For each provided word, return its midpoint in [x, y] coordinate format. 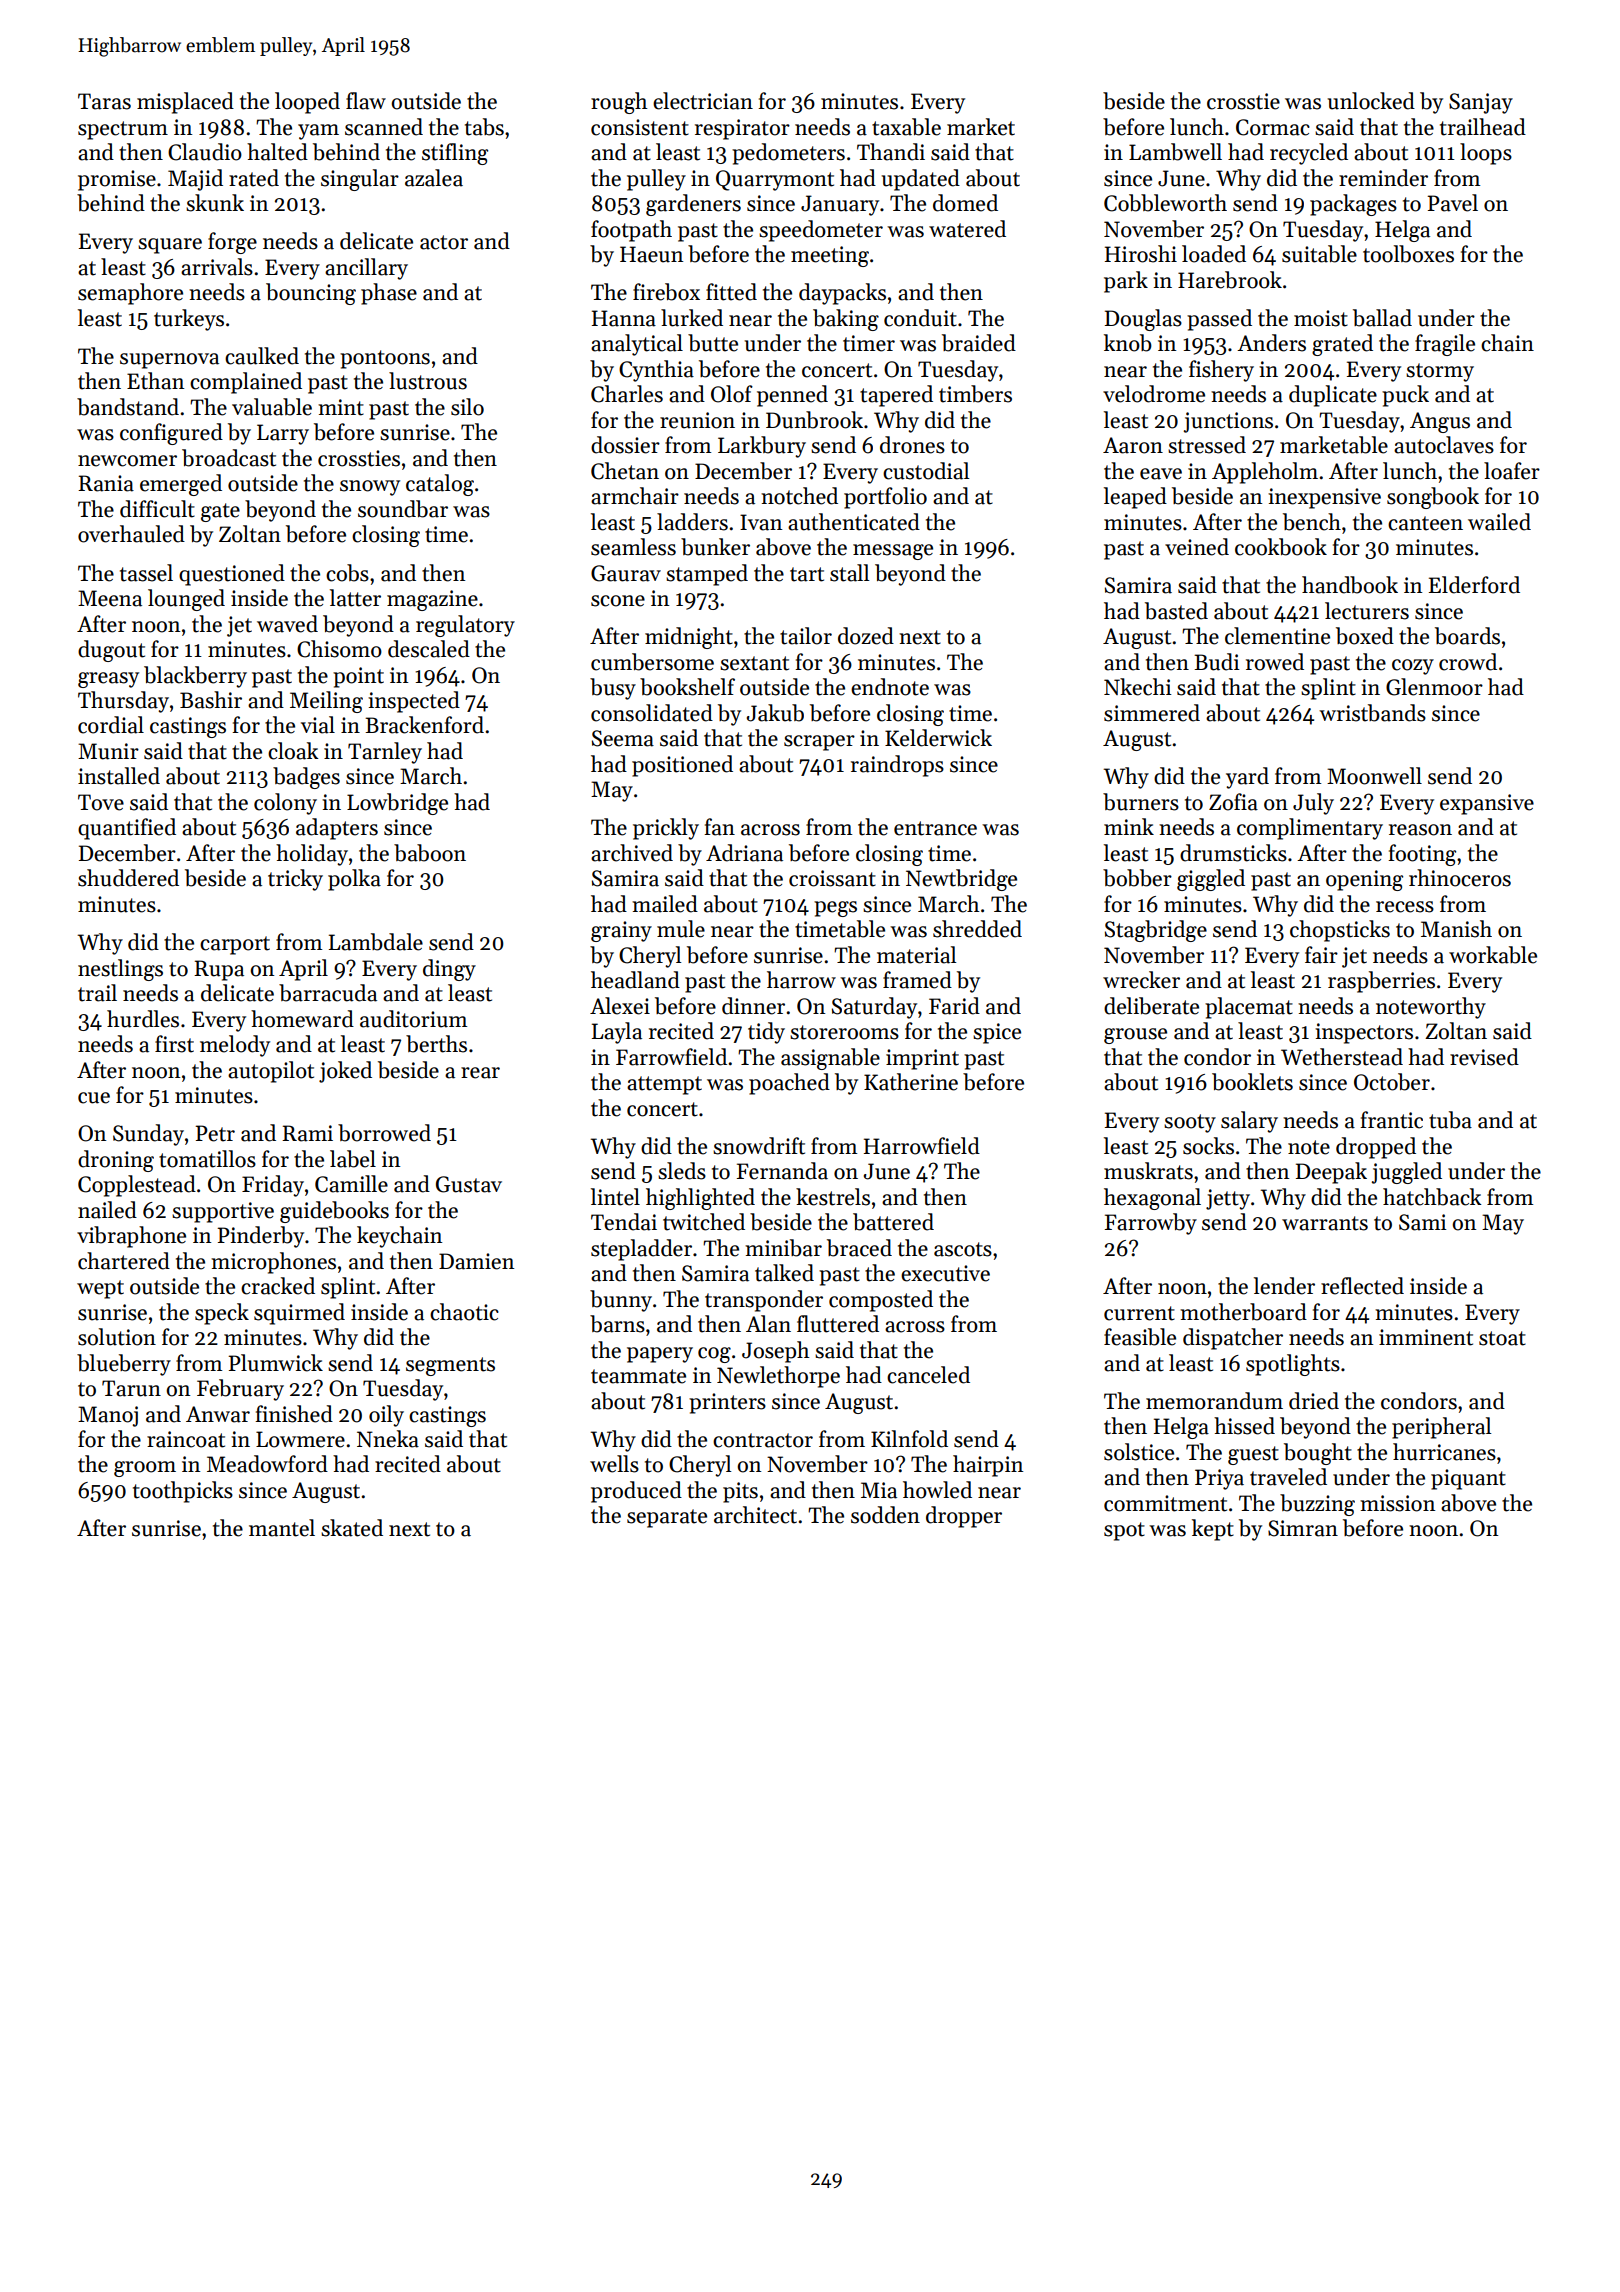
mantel [282, 1528]
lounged [186, 600]
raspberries [1381, 982]
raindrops [897, 766]
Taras [104, 101]
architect [755, 1515]
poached [789, 1084]
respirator [742, 129]
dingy [449, 970]
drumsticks [1233, 853]
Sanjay [1481, 103]
